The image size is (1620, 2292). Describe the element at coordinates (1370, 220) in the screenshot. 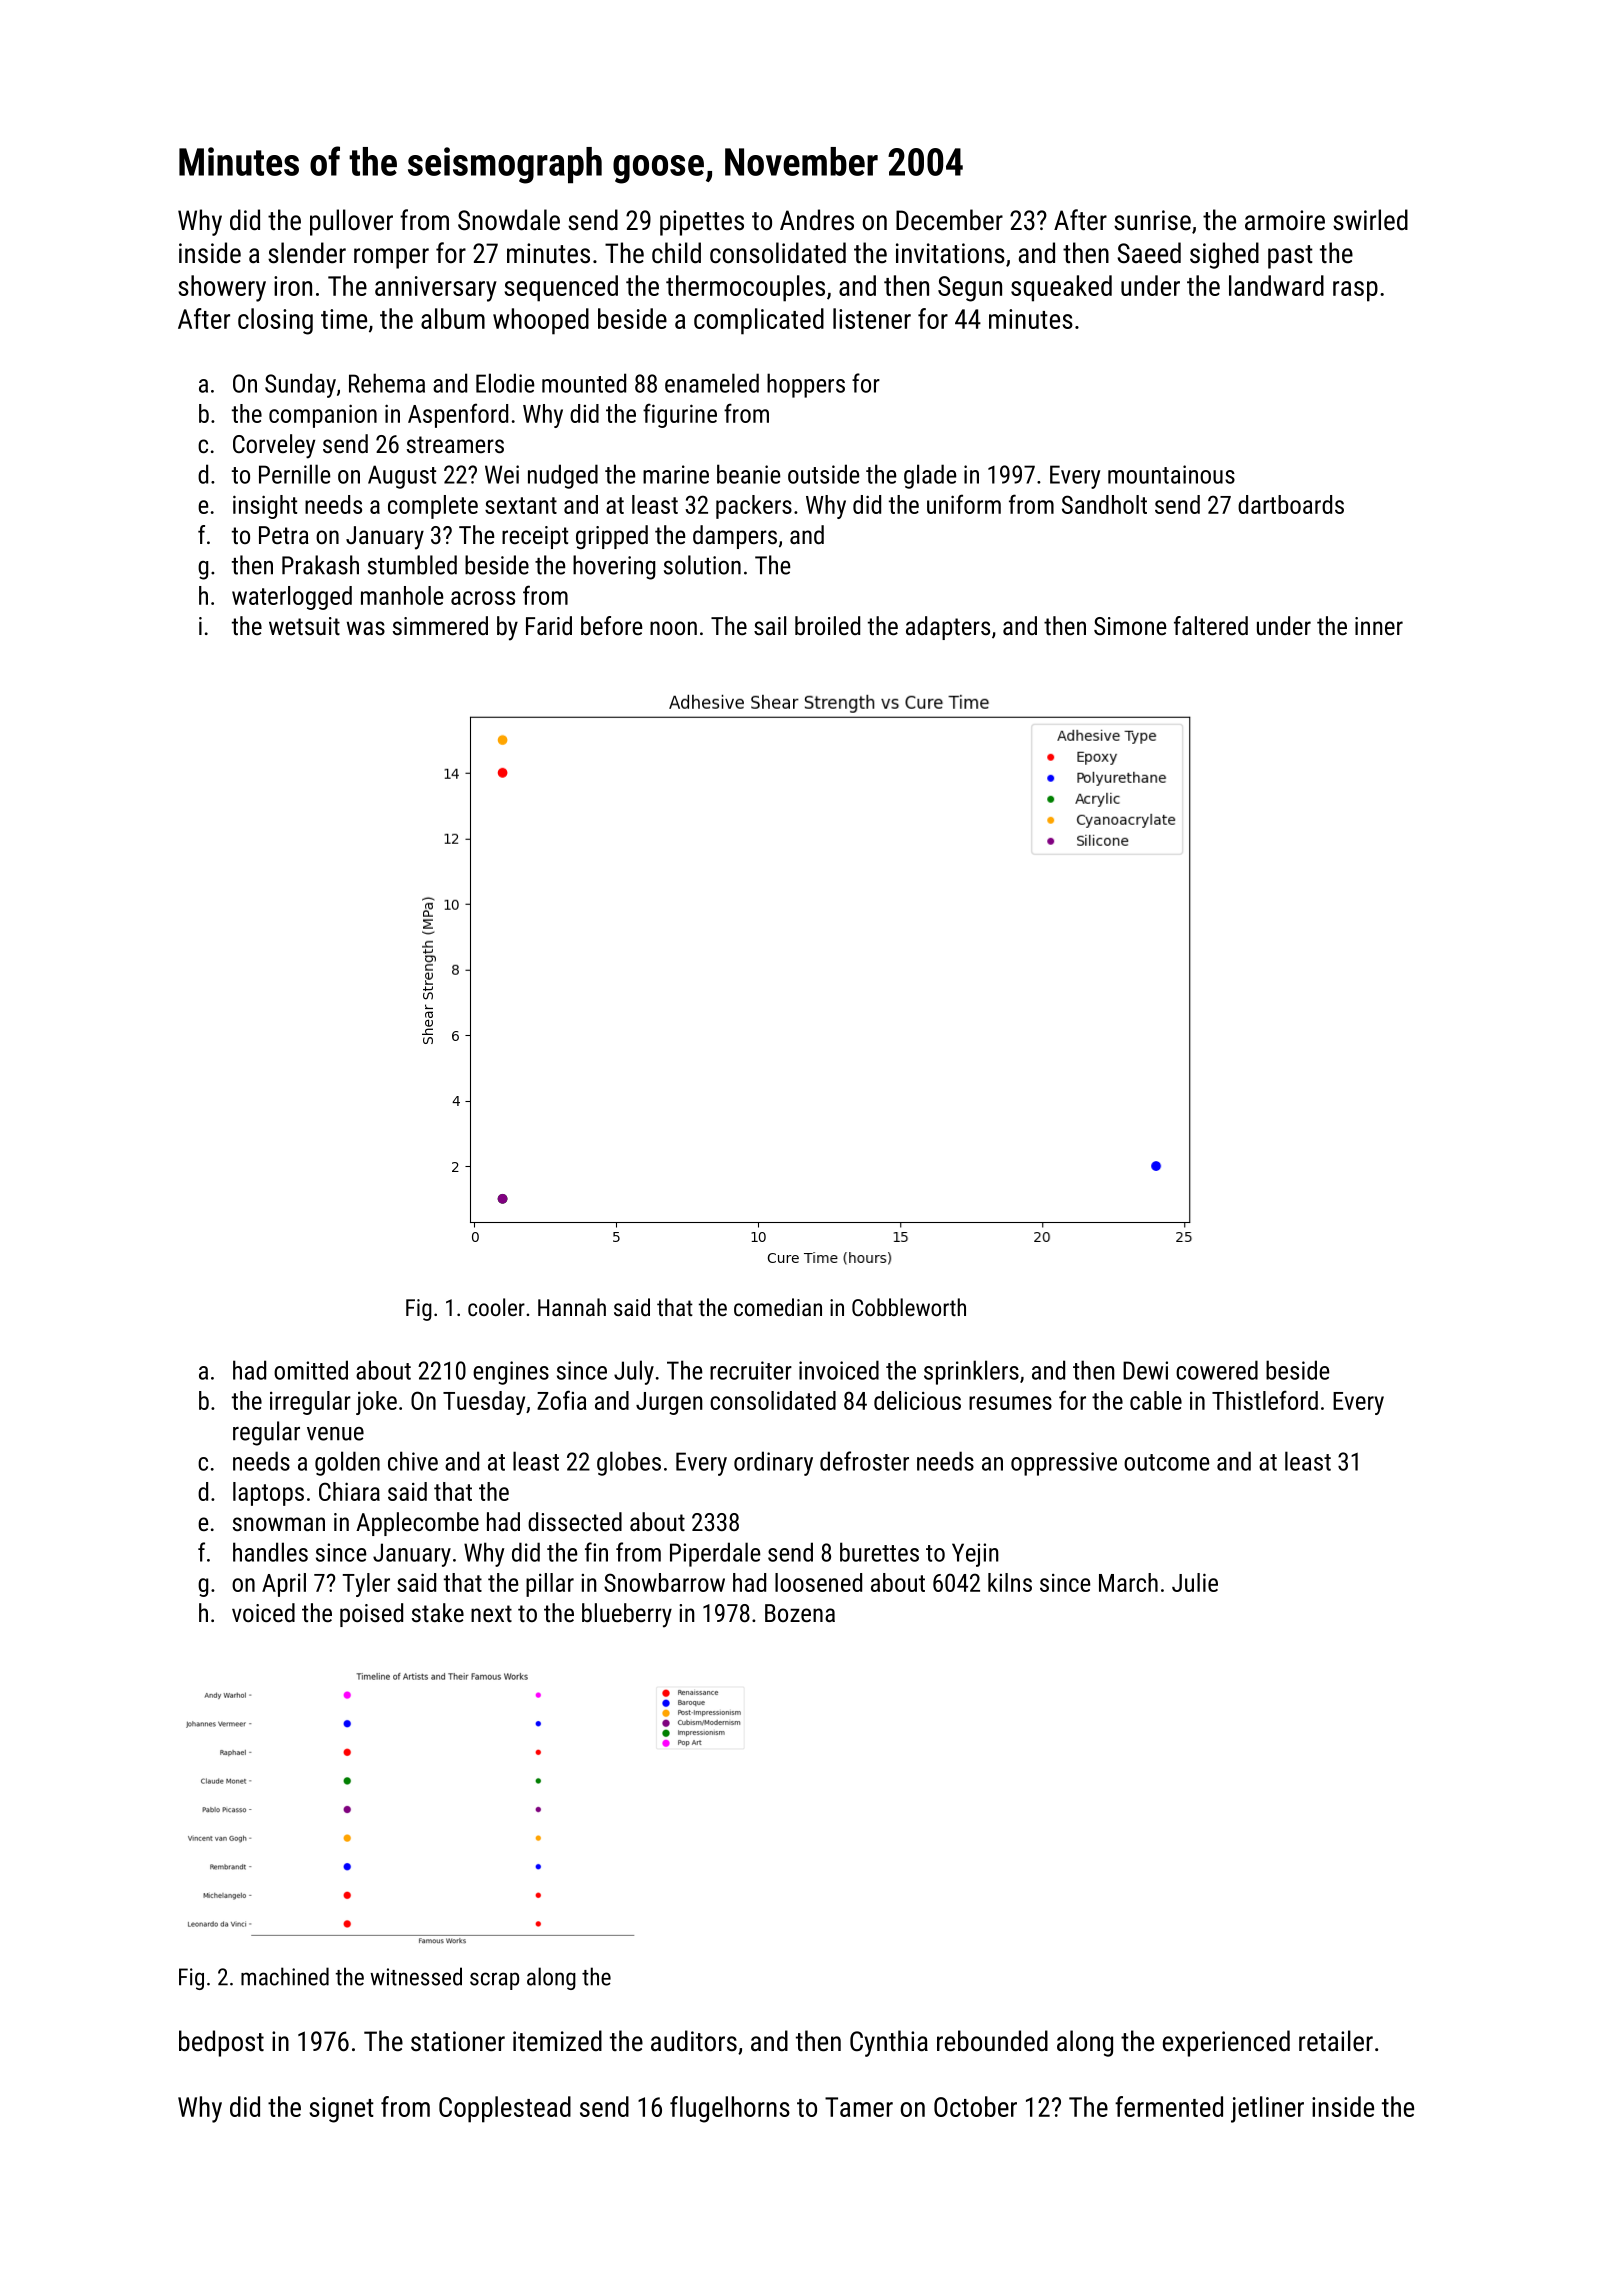

I see `swirled` at that location.
